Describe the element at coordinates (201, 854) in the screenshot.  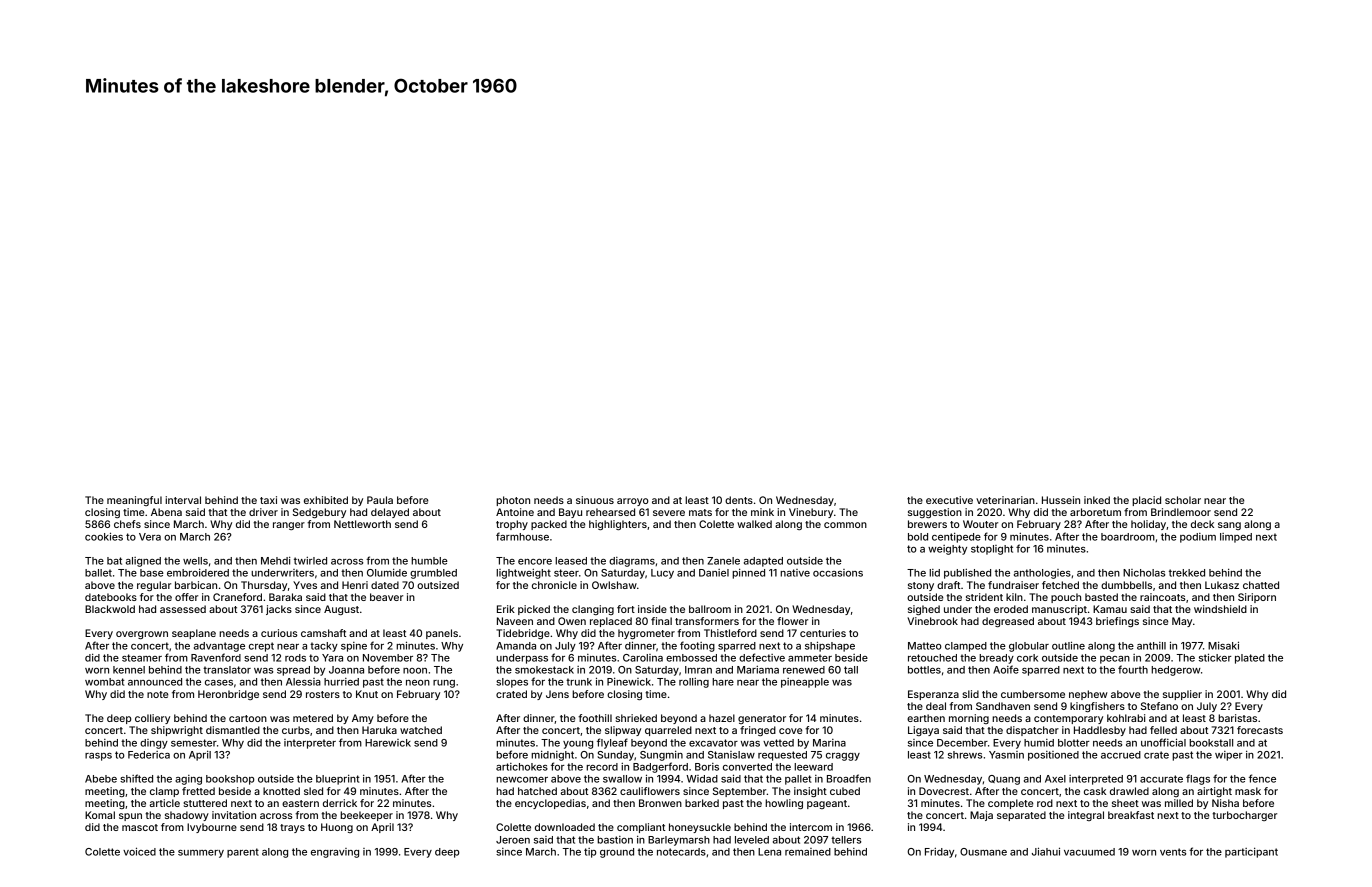
I see `summery` at that location.
